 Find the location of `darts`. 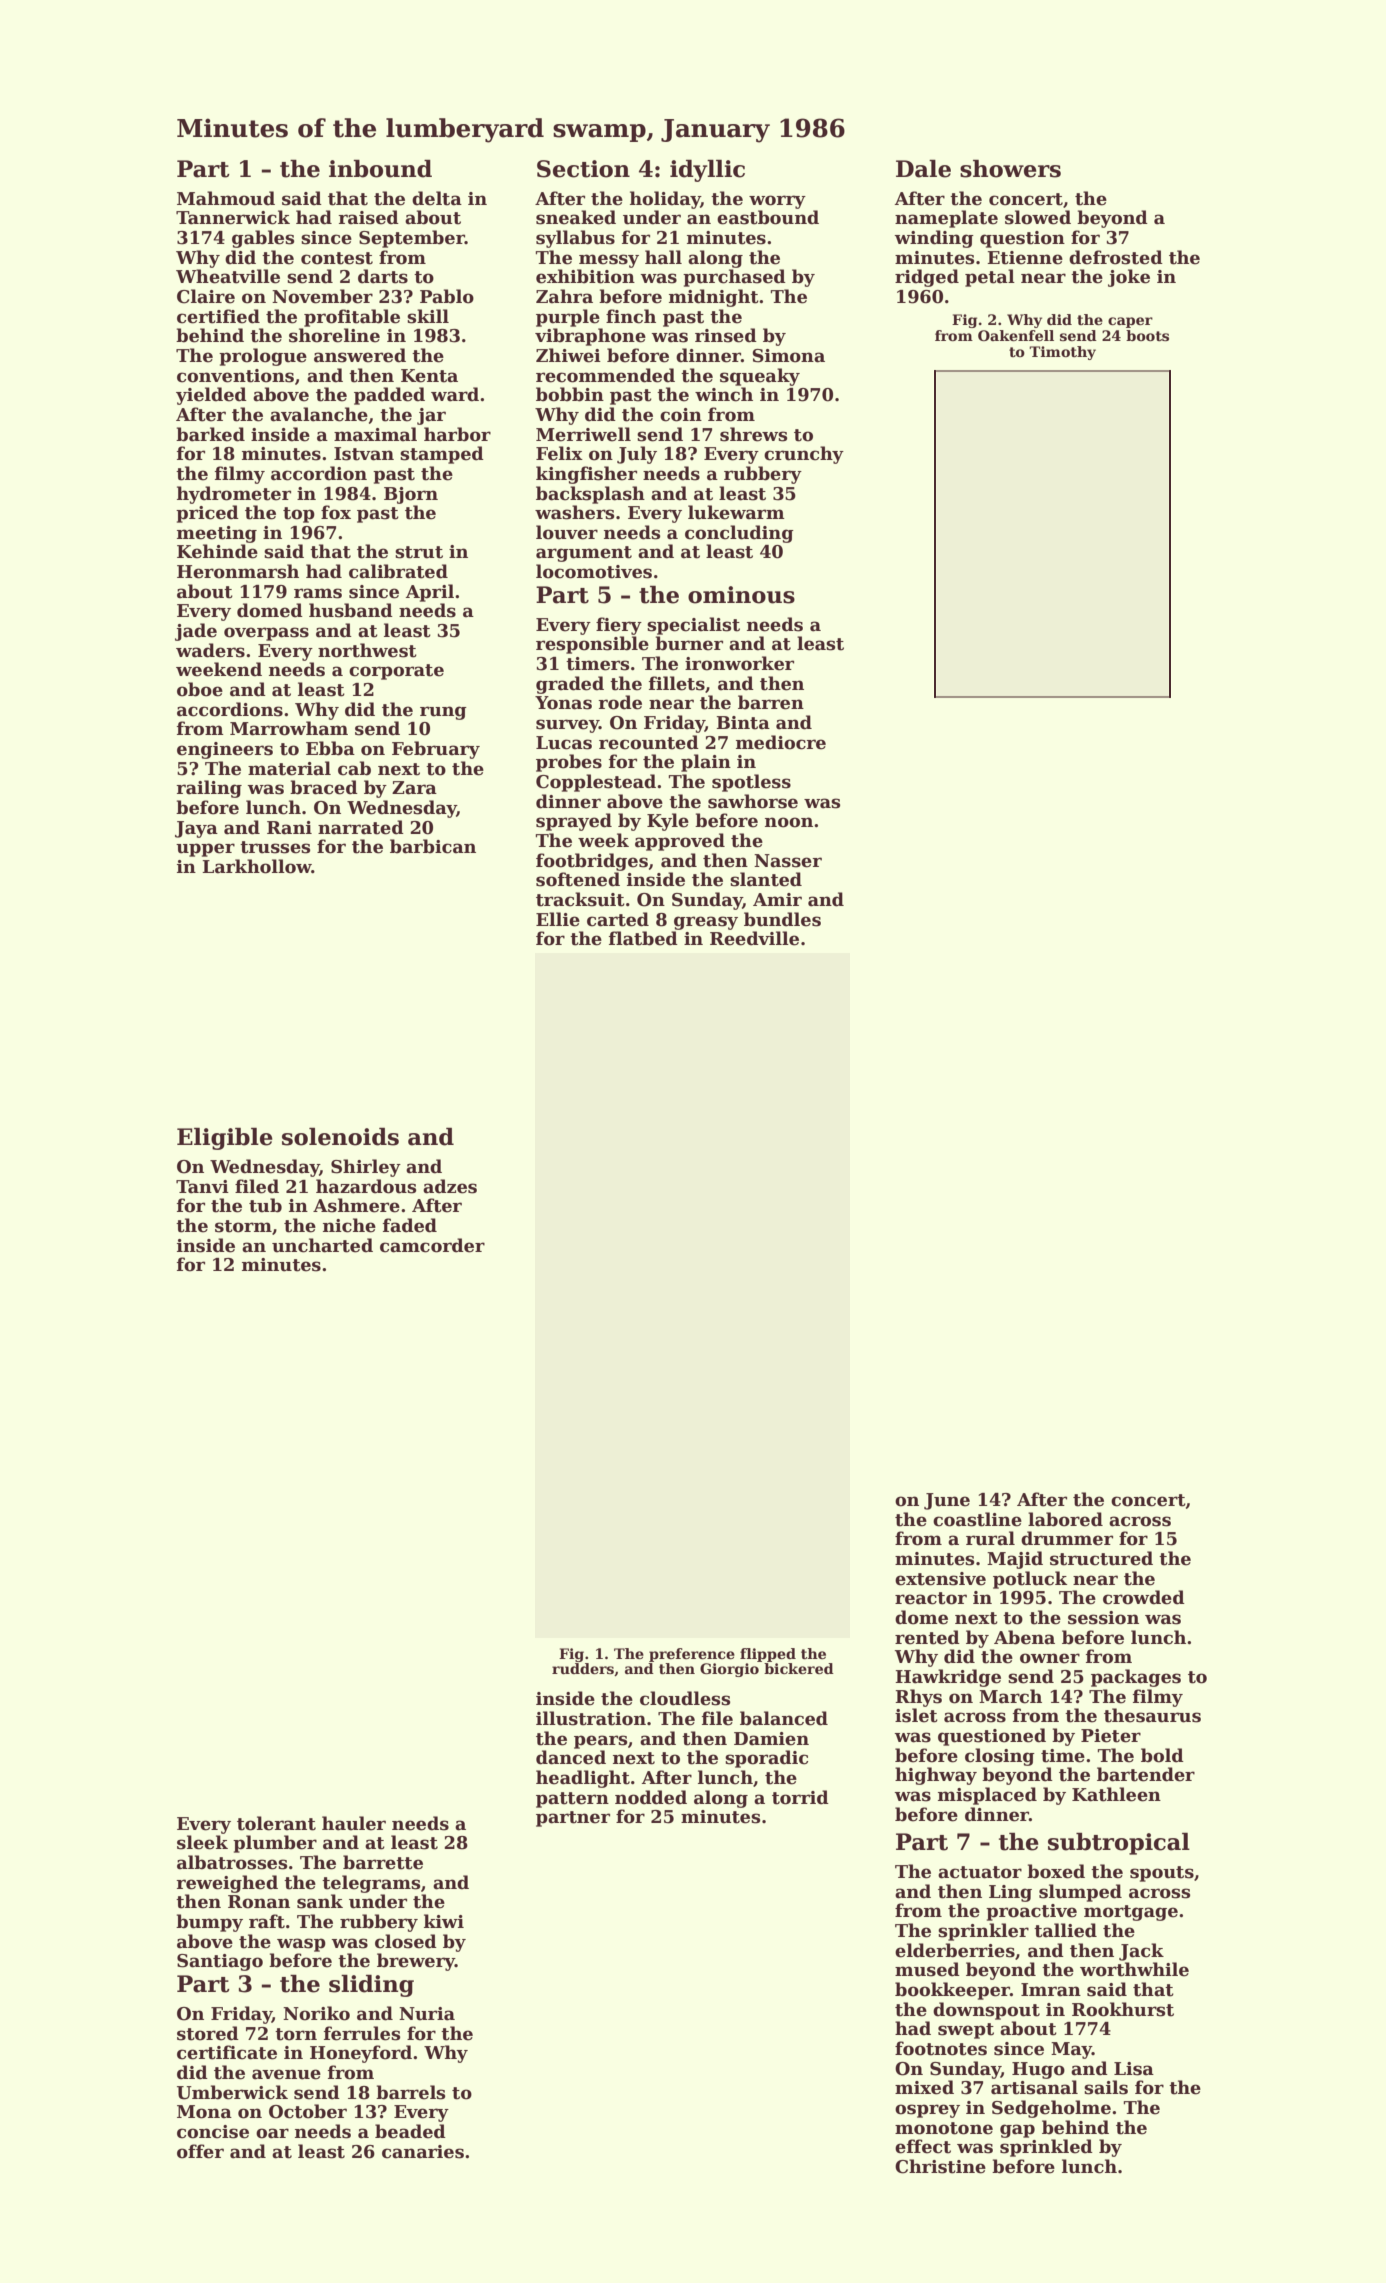

darts is located at coordinates (383, 276).
